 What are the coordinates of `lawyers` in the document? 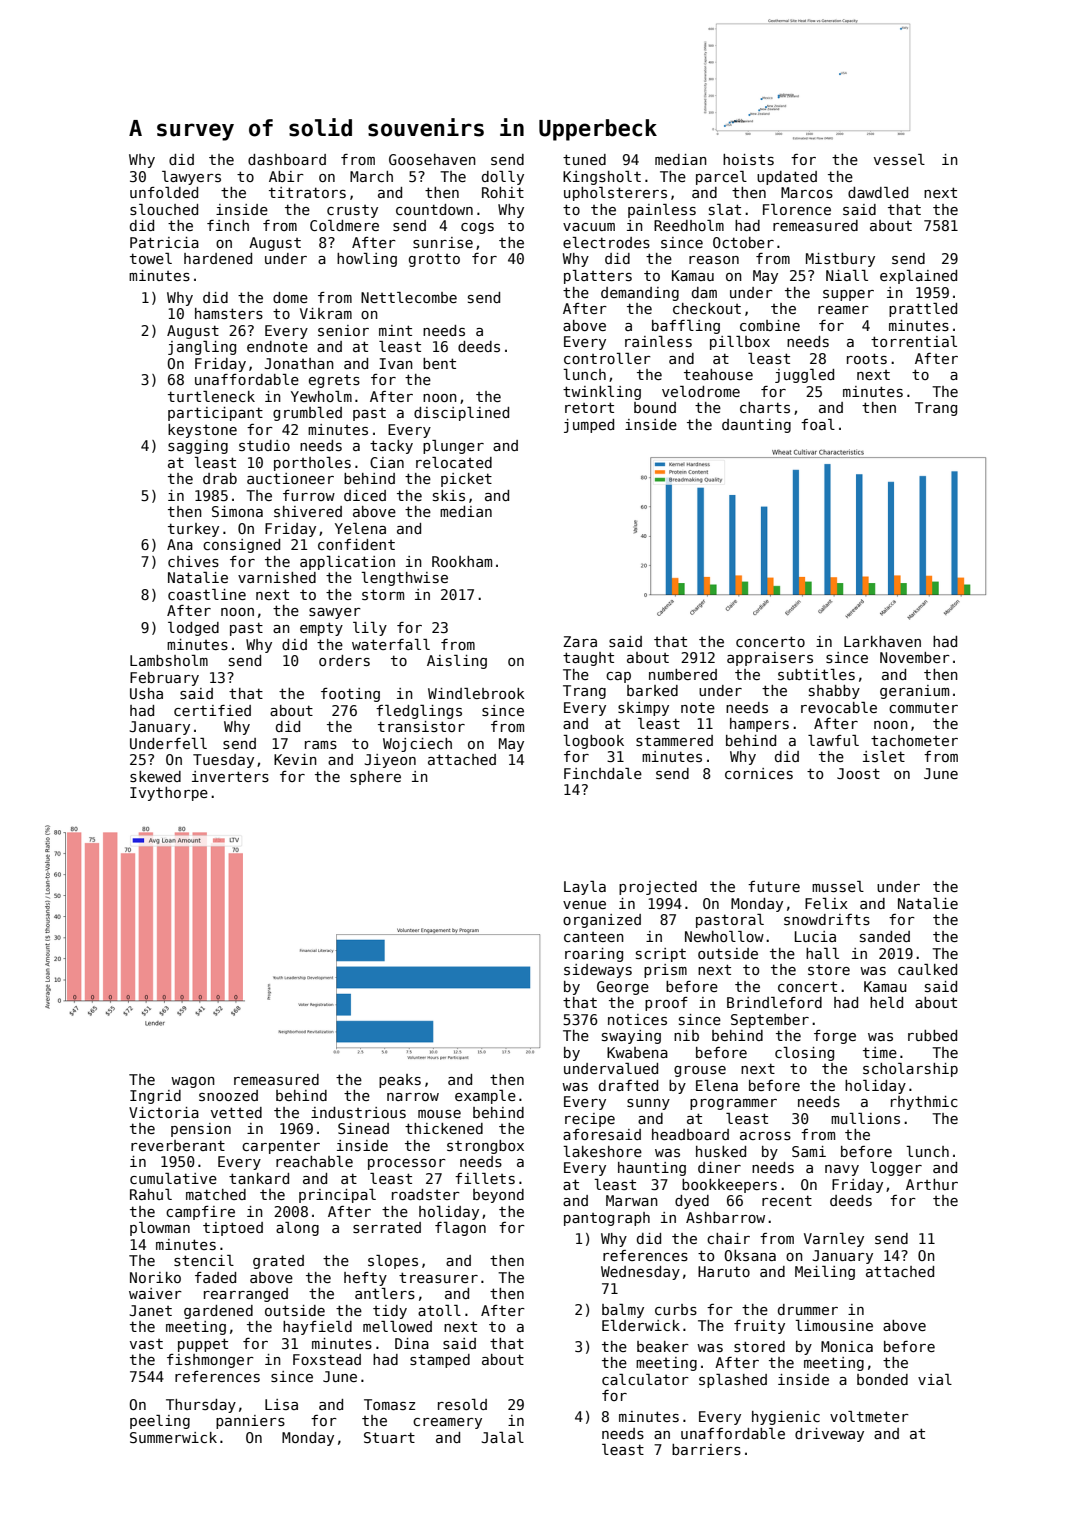 It's located at (191, 178).
